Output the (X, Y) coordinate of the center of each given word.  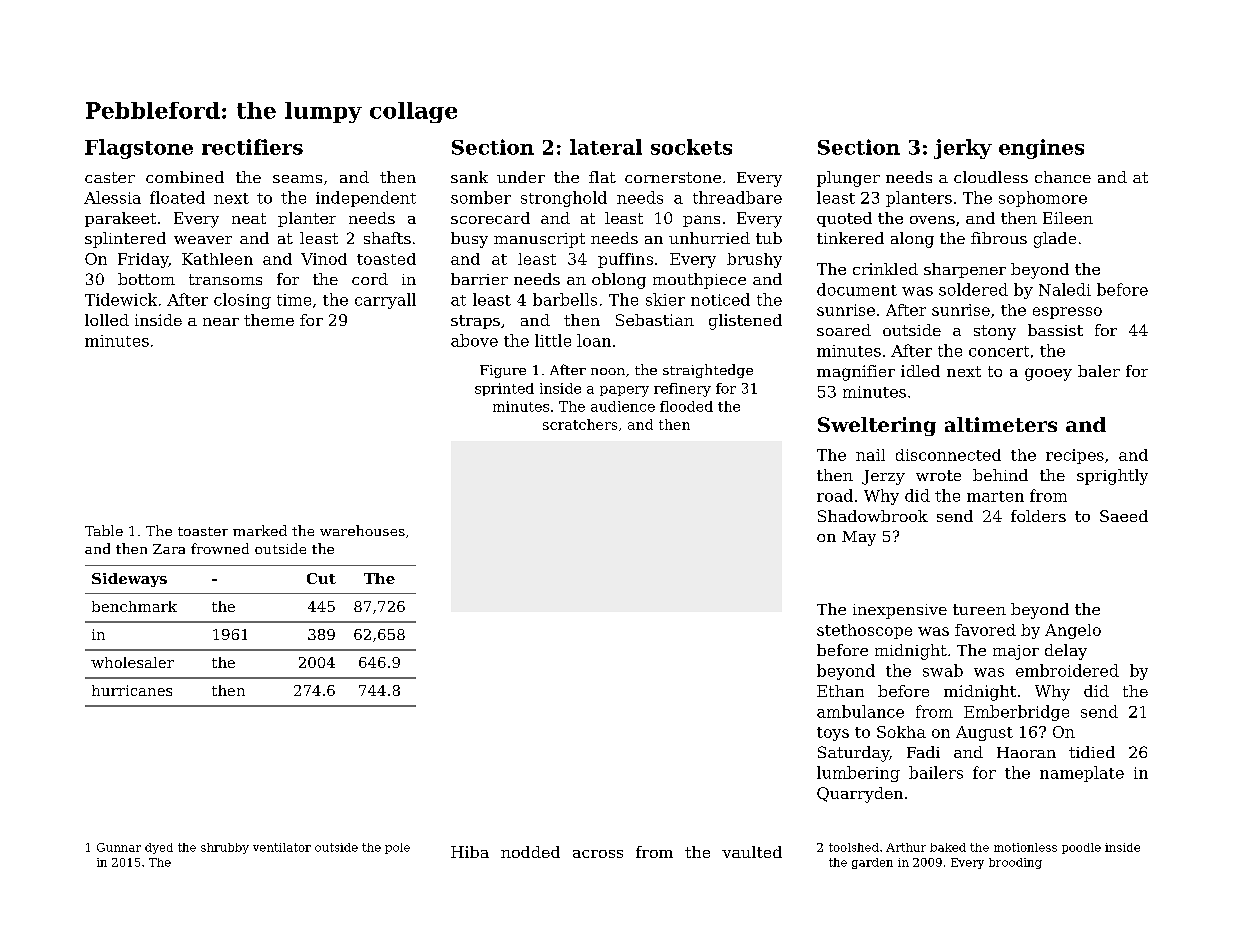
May (859, 538)
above (474, 340)
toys (833, 734)
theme (269, 320)
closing (242, 301)
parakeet (120, 219)
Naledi (1065, 289)
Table (104, 530)
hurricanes (132, 690)
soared (844, 330)
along (912, 240)
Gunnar (119, 847)
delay (1066, 652)
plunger (848, 179)
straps (475, 322)
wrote (938, 475)
